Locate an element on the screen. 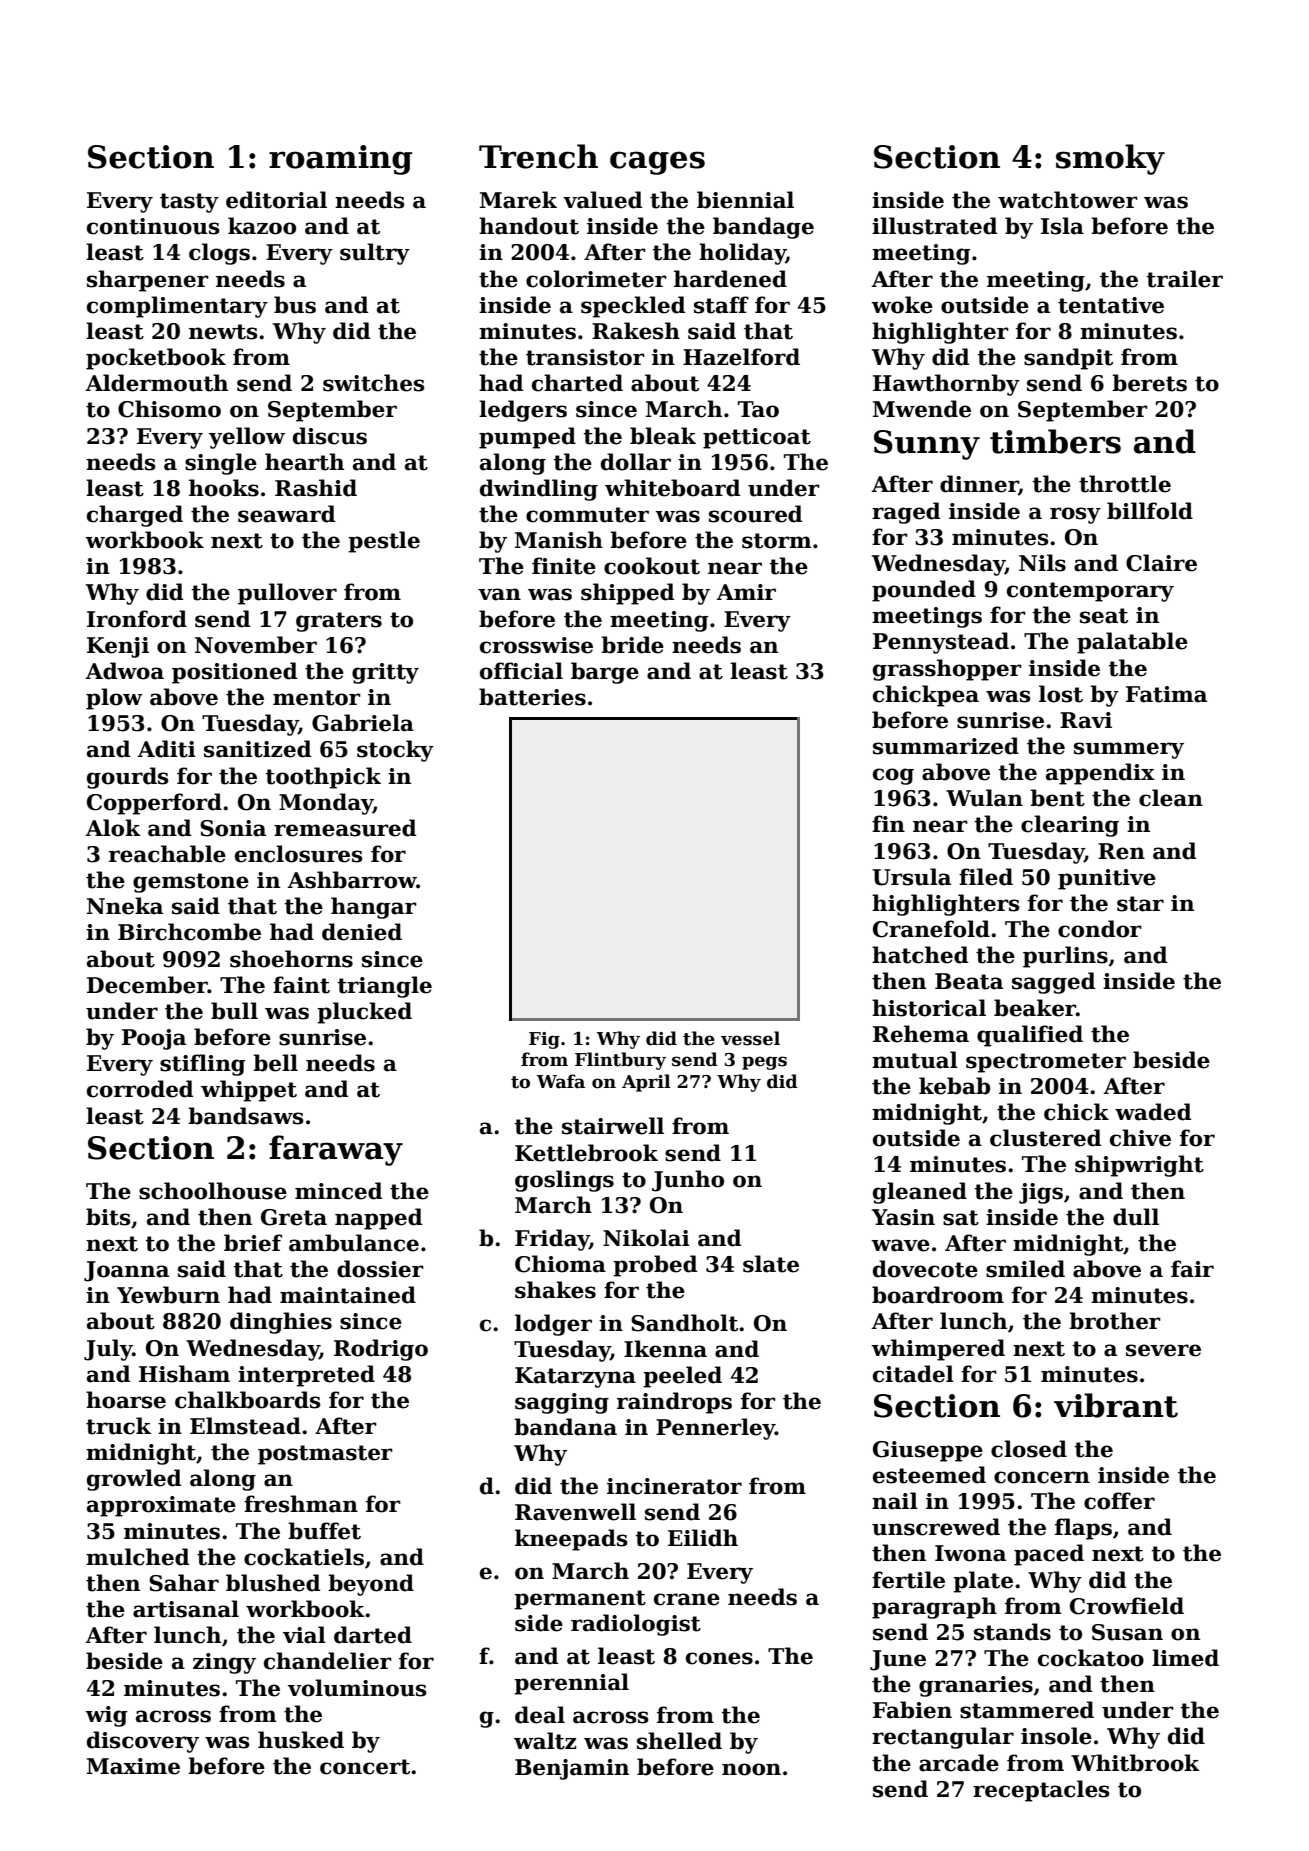 The image size is (1309, 1851). Ashbarrow is located at coordinates (352, 880).
